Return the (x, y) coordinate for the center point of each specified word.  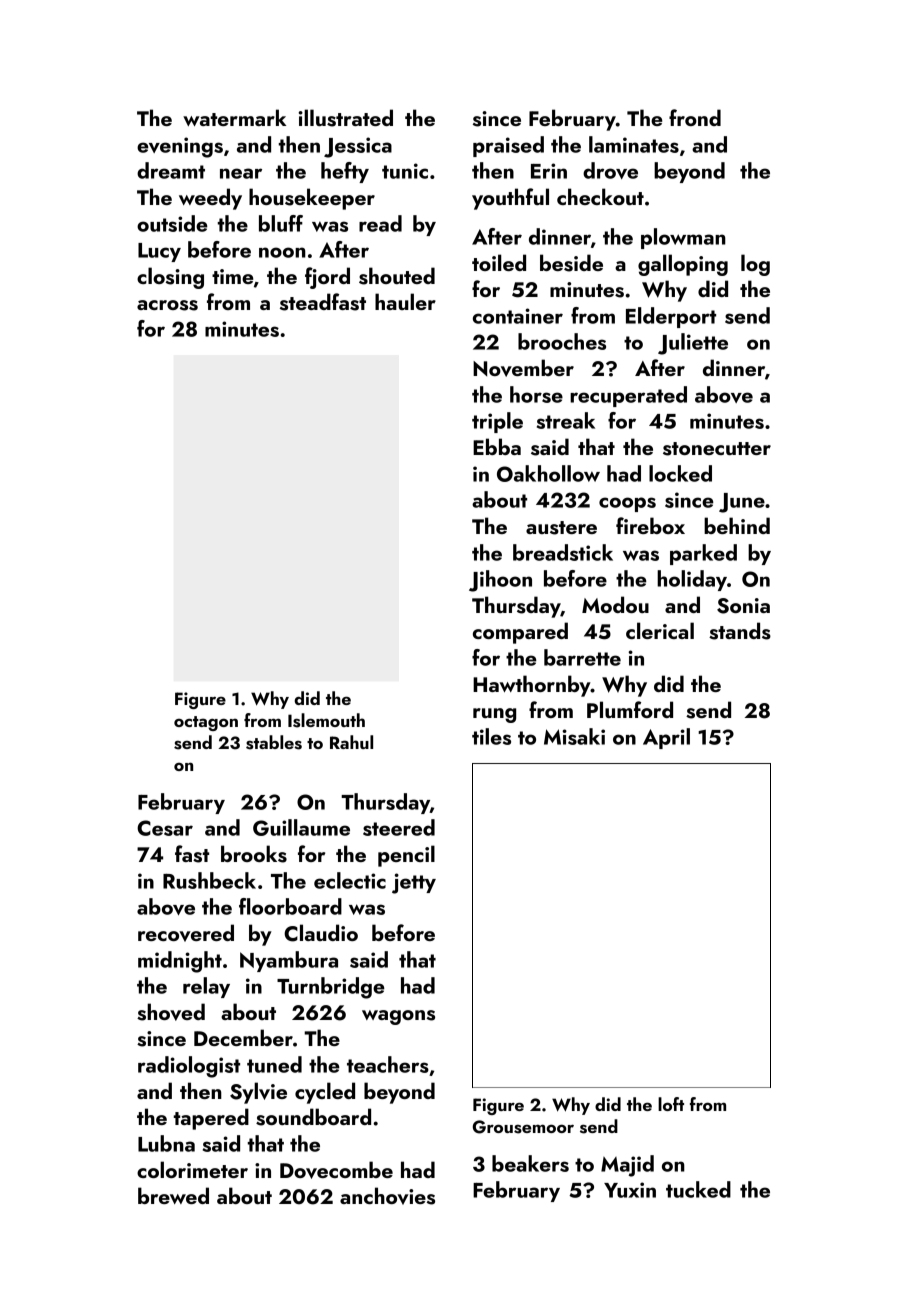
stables (274, 742)
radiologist (189, 1067)
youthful (510, 199)
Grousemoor (523, 1127)
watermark (234, 117)
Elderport (671, 317)
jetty (414, 883)
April (666, 738)
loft (671, 1104)
